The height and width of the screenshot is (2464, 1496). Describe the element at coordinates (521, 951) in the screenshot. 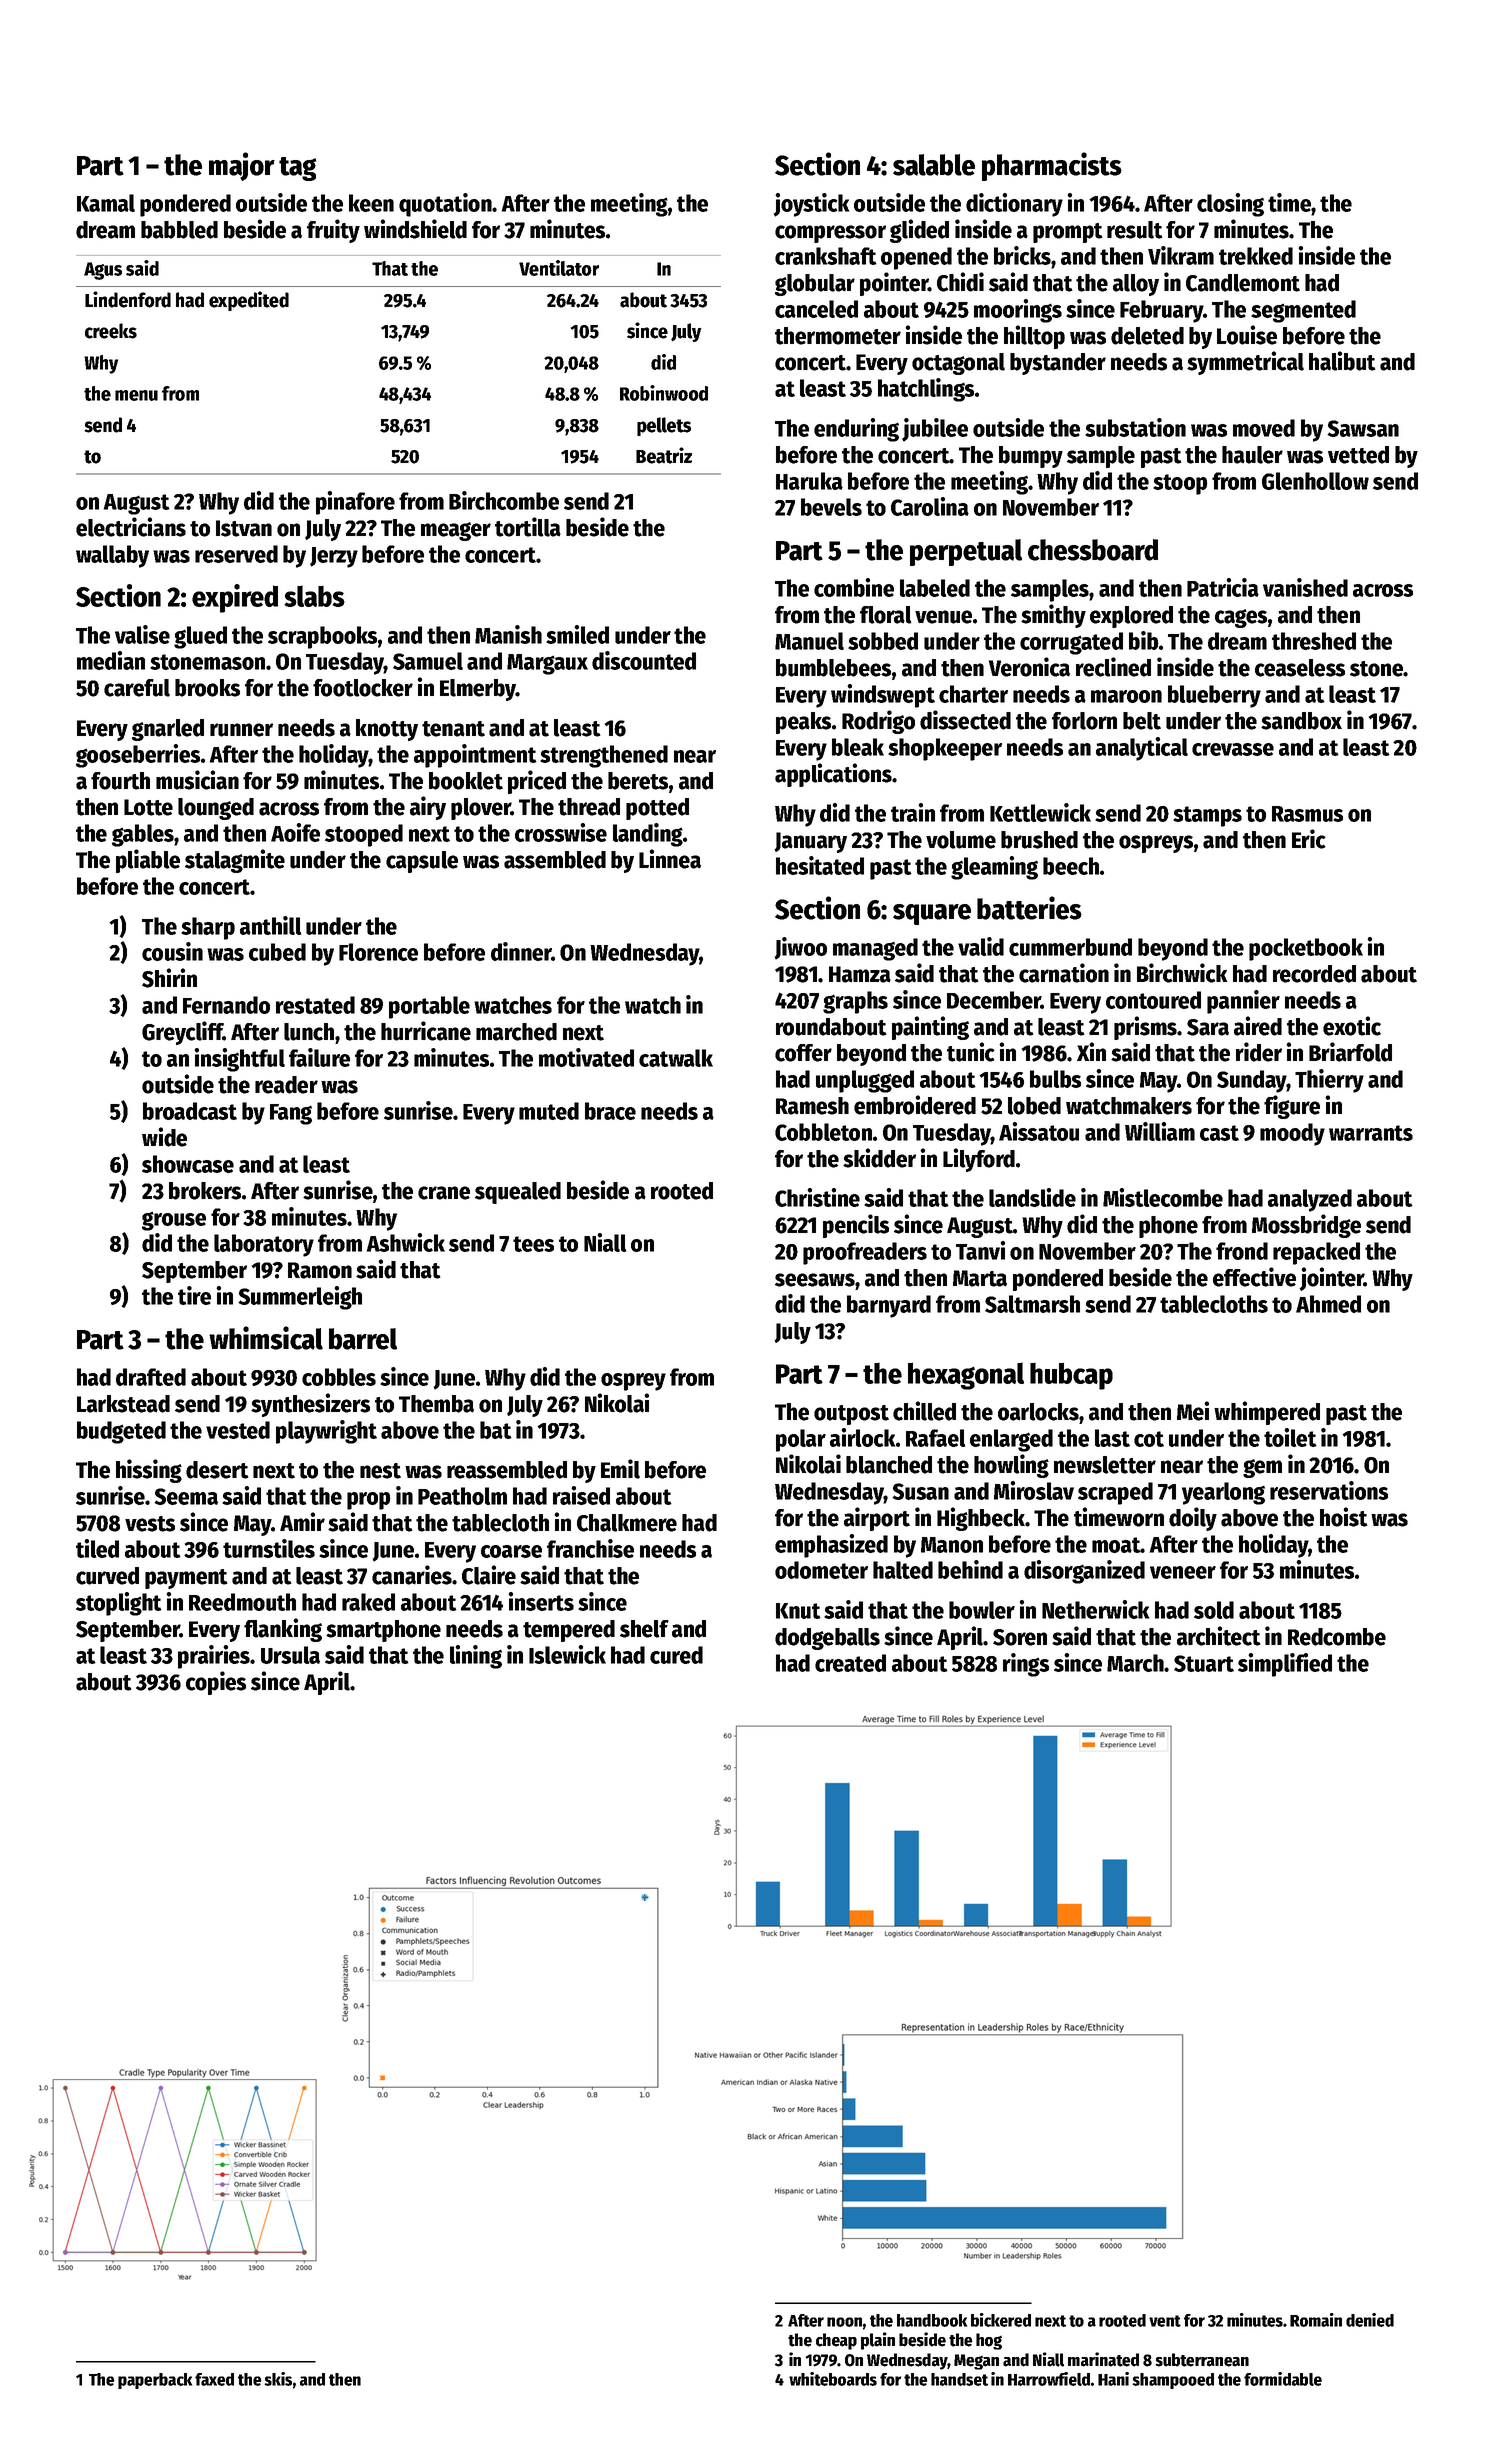

I see `dinner` at that location.
